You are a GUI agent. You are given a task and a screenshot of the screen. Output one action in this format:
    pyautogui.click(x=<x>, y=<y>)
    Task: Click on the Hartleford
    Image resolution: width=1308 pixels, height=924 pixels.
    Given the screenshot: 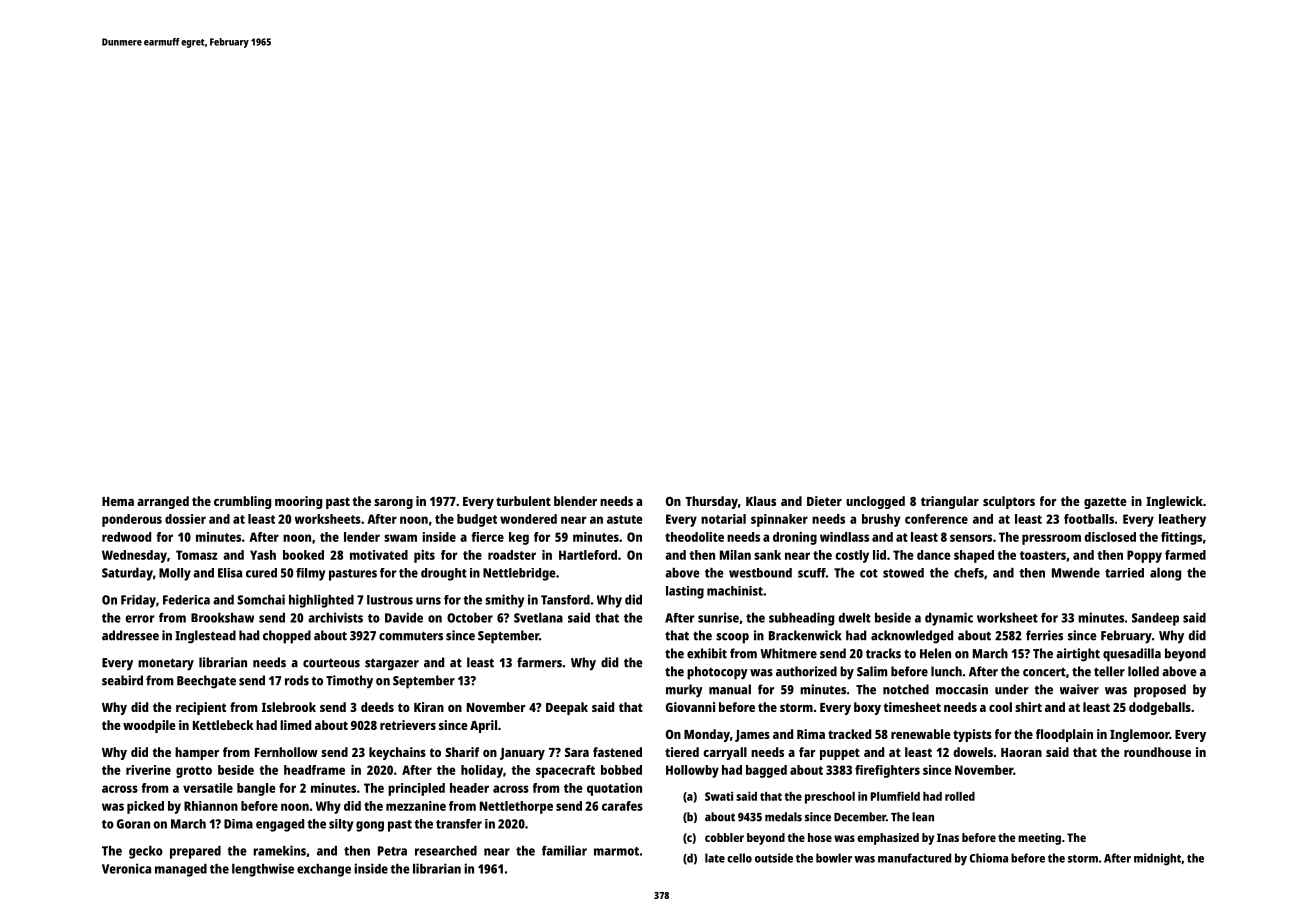 What is the action you would take?
    pyautogui.click(x=588, y=555)
